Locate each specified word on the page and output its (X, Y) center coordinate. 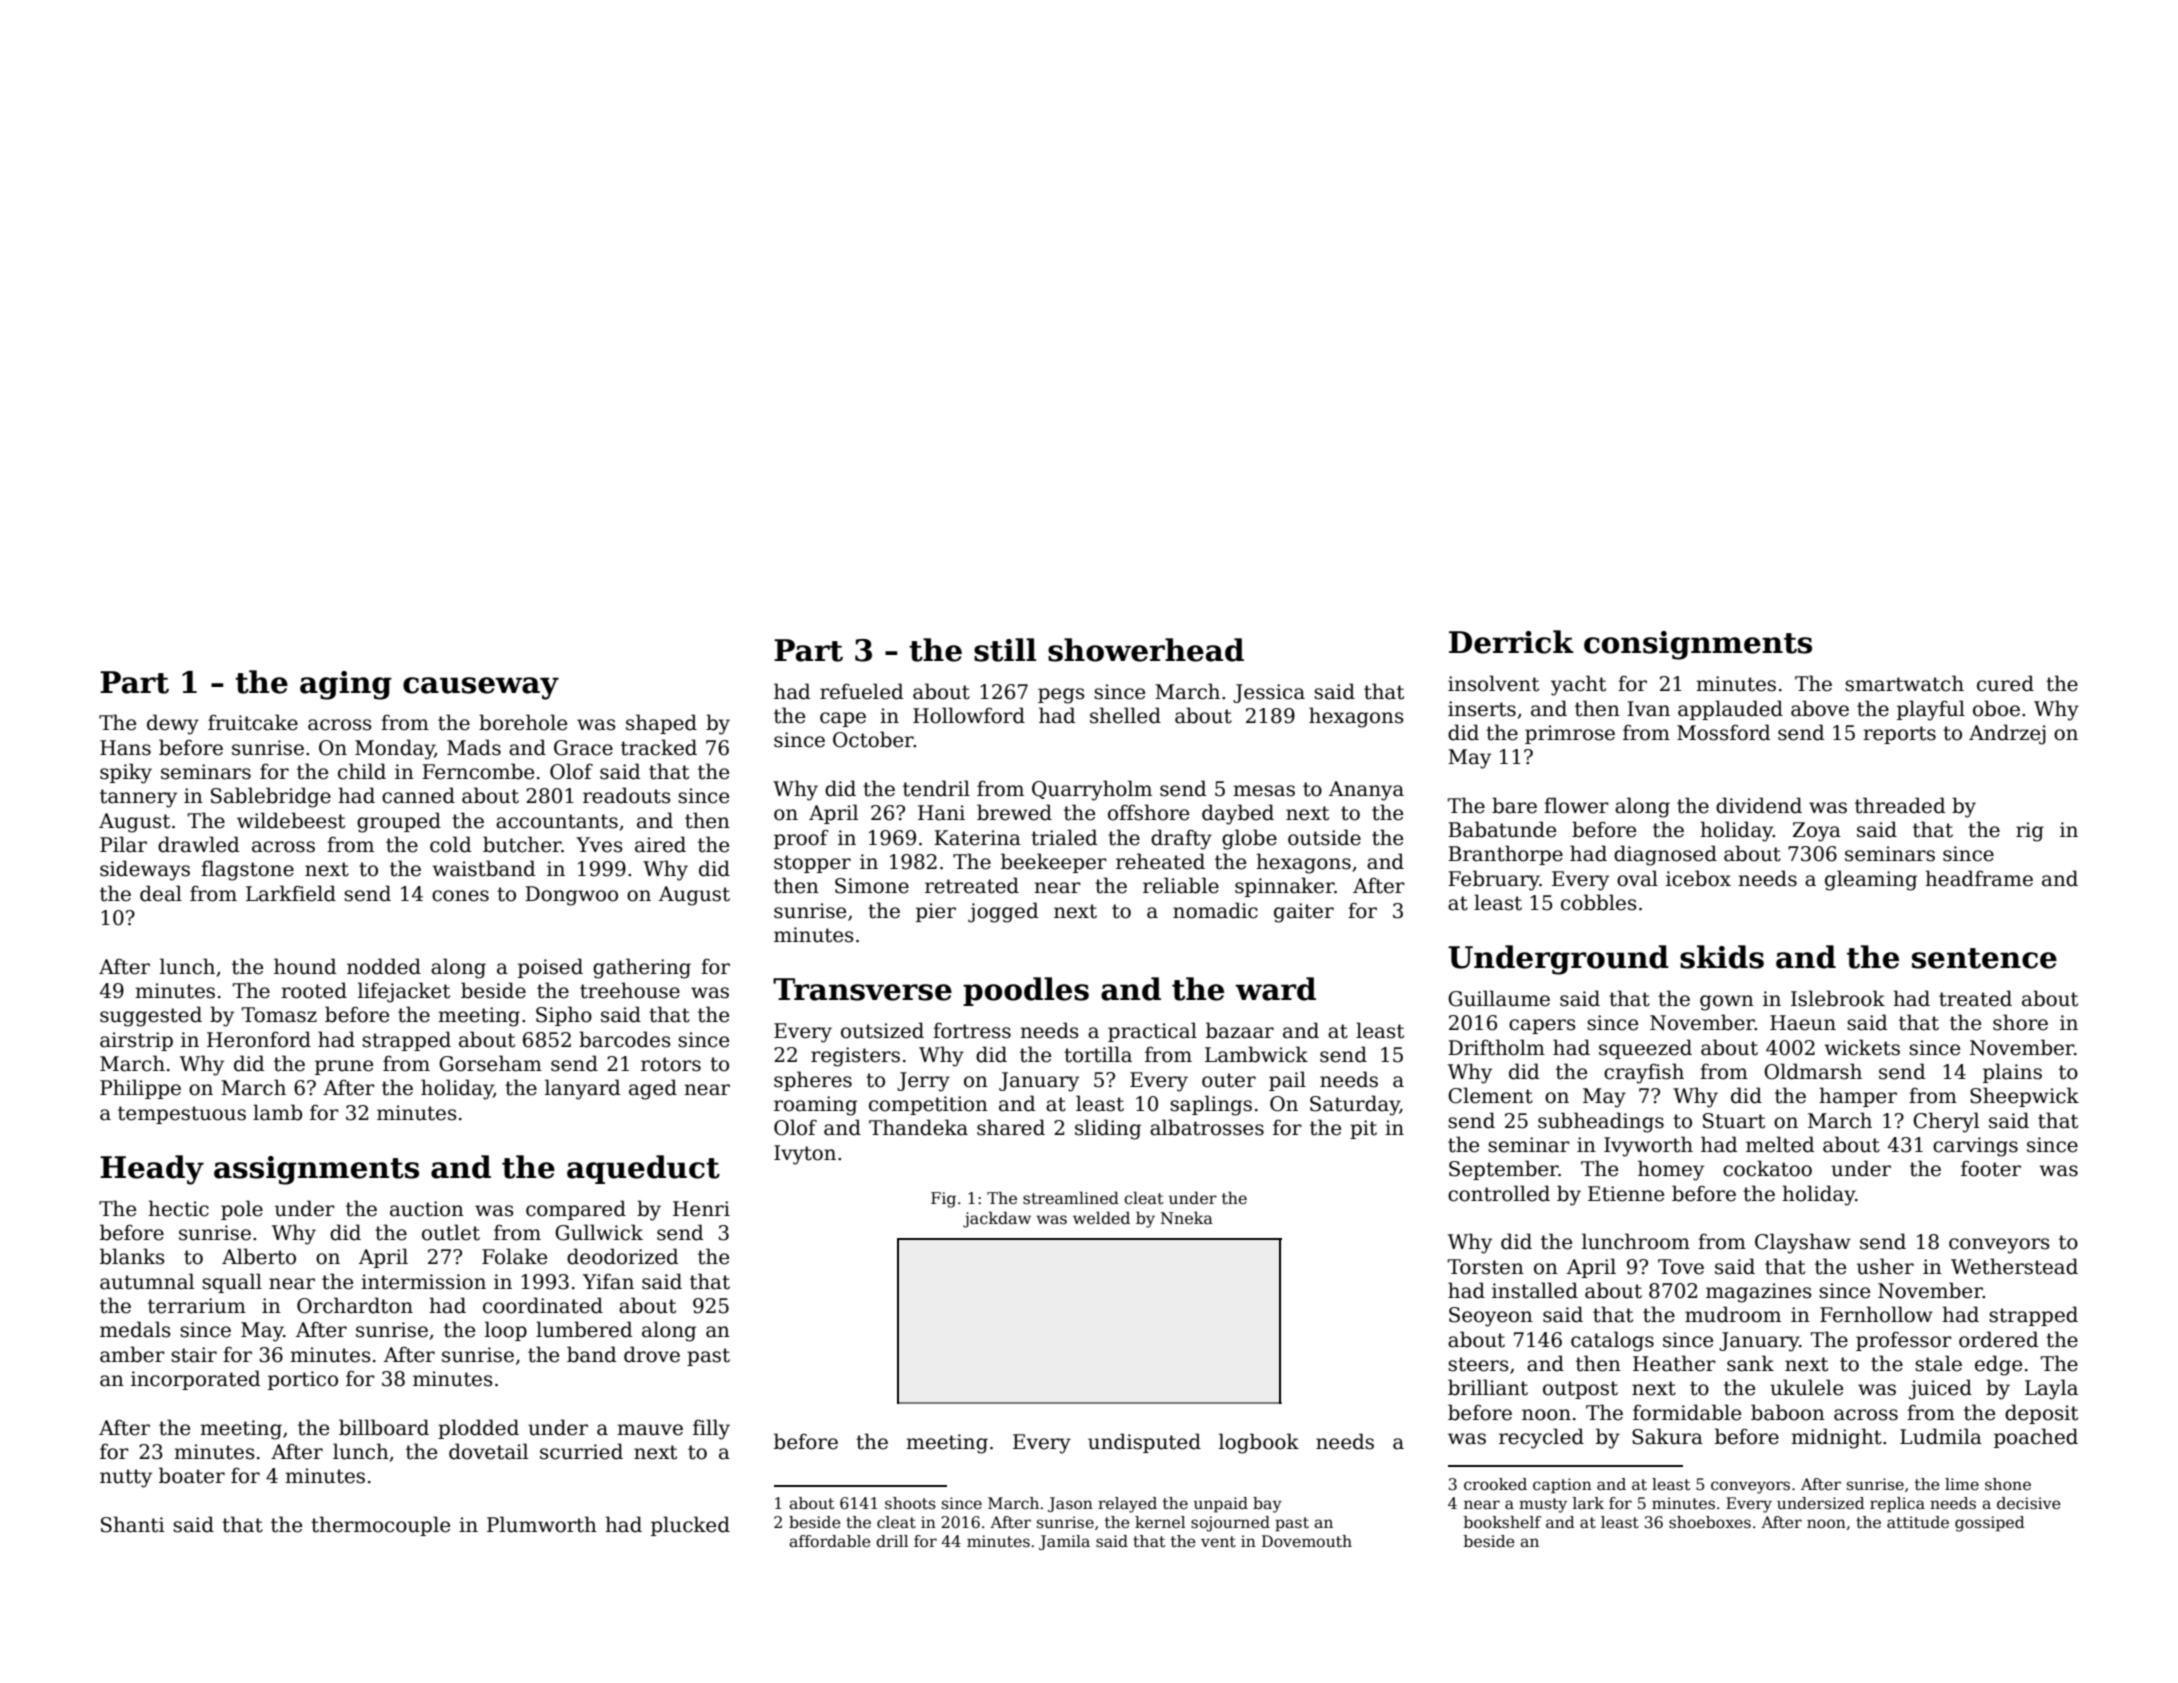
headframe (1979, 878)
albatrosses (1207, 1127)
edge (1998, 1365)
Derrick (1511, 642)
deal (161, 893)
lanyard (582, 1089)
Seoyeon (1491, 1317)
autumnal (147, 1281)
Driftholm (1496, 1047)
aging (346, 685)
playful (1931, 710)
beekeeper (1054, 863)
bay (1267, 1505)
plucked (690, 1526)
